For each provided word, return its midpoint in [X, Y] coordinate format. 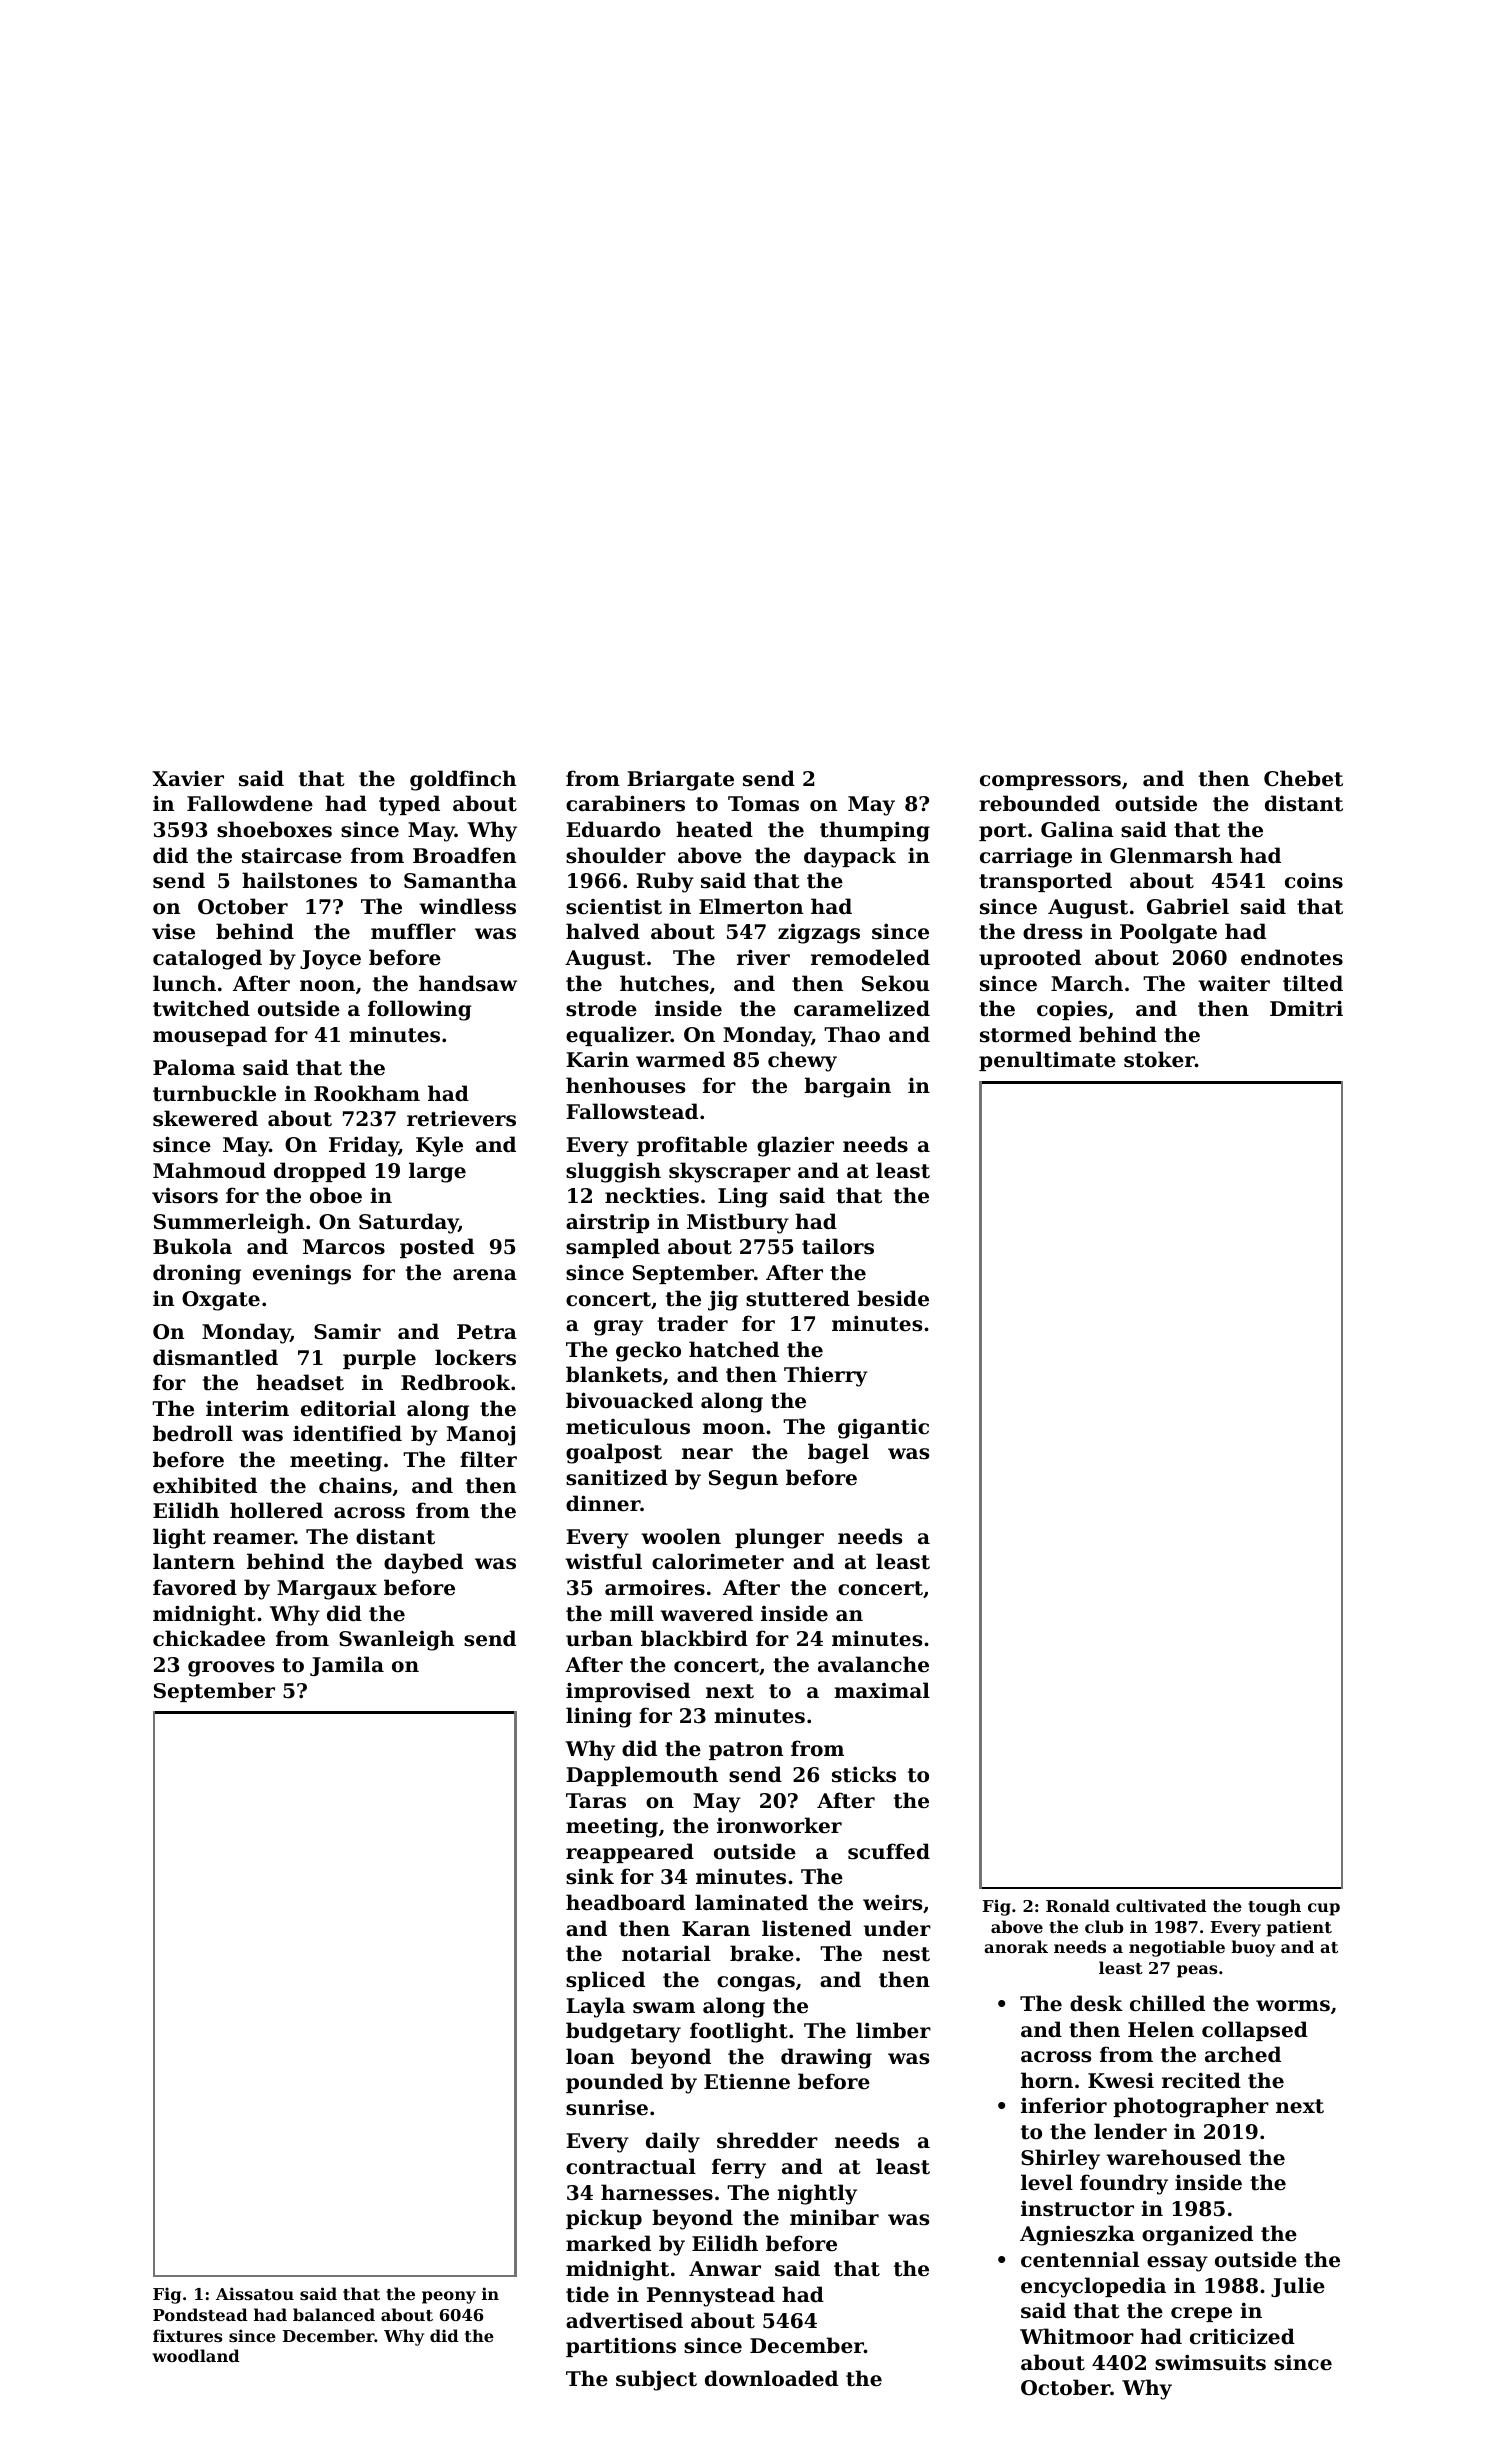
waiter [1234, 984]
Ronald [1078, 1905]
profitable [692, 1146]
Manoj [481, 1435]
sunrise [607, 2107]
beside [893, 1298]
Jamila [347, 1666]
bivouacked [629, 1400]
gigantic [883, 1428]
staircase [292, 855]
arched [1243, 2054]
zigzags [819, 934]
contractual [631, 2166]
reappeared [630, 1853]
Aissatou [255, 2293]
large [437, 1172]
